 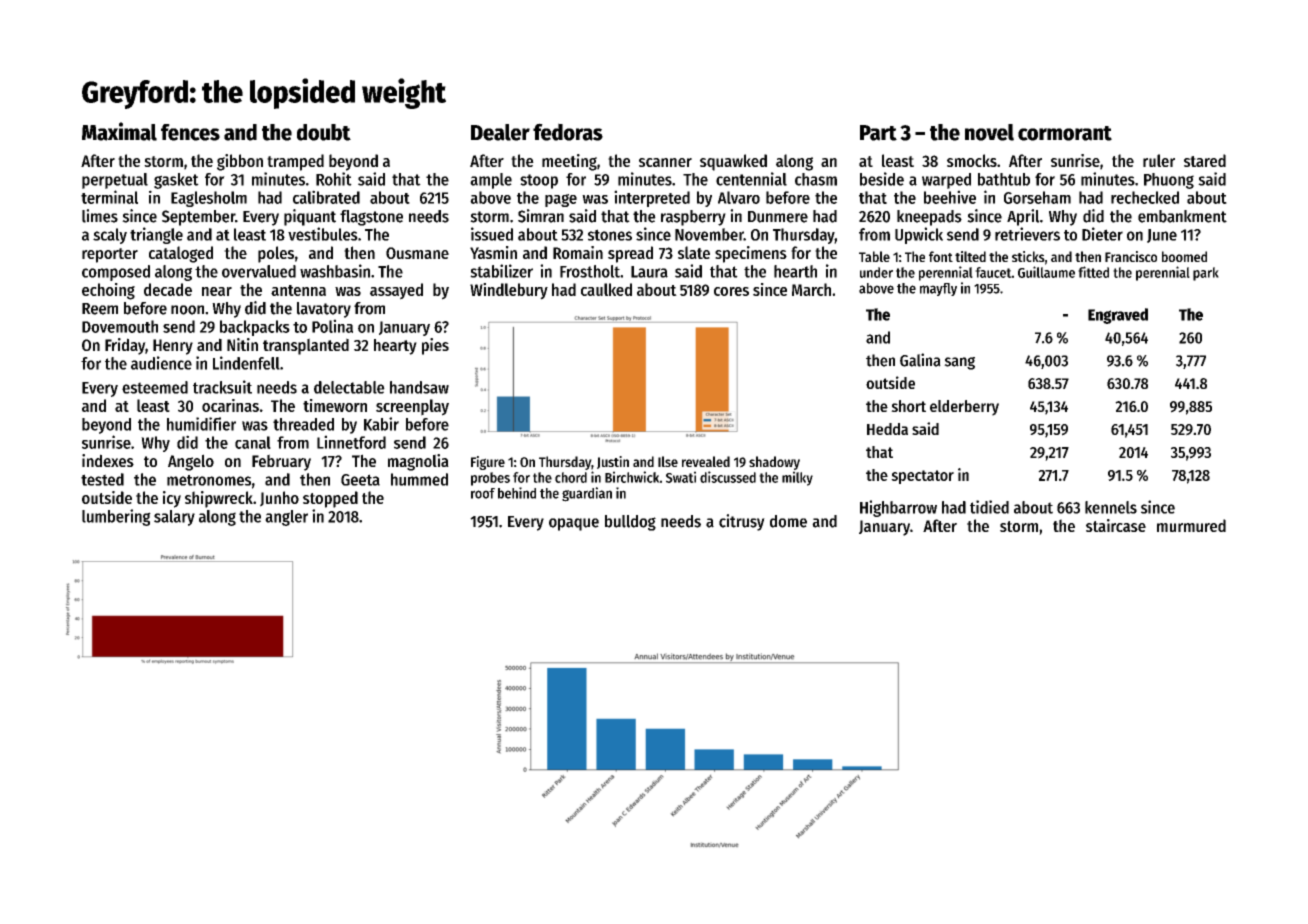 What do you see at coordinates (568, 132) in the screenshot?
I see `fedoras` at bounding box center [568, 132].
